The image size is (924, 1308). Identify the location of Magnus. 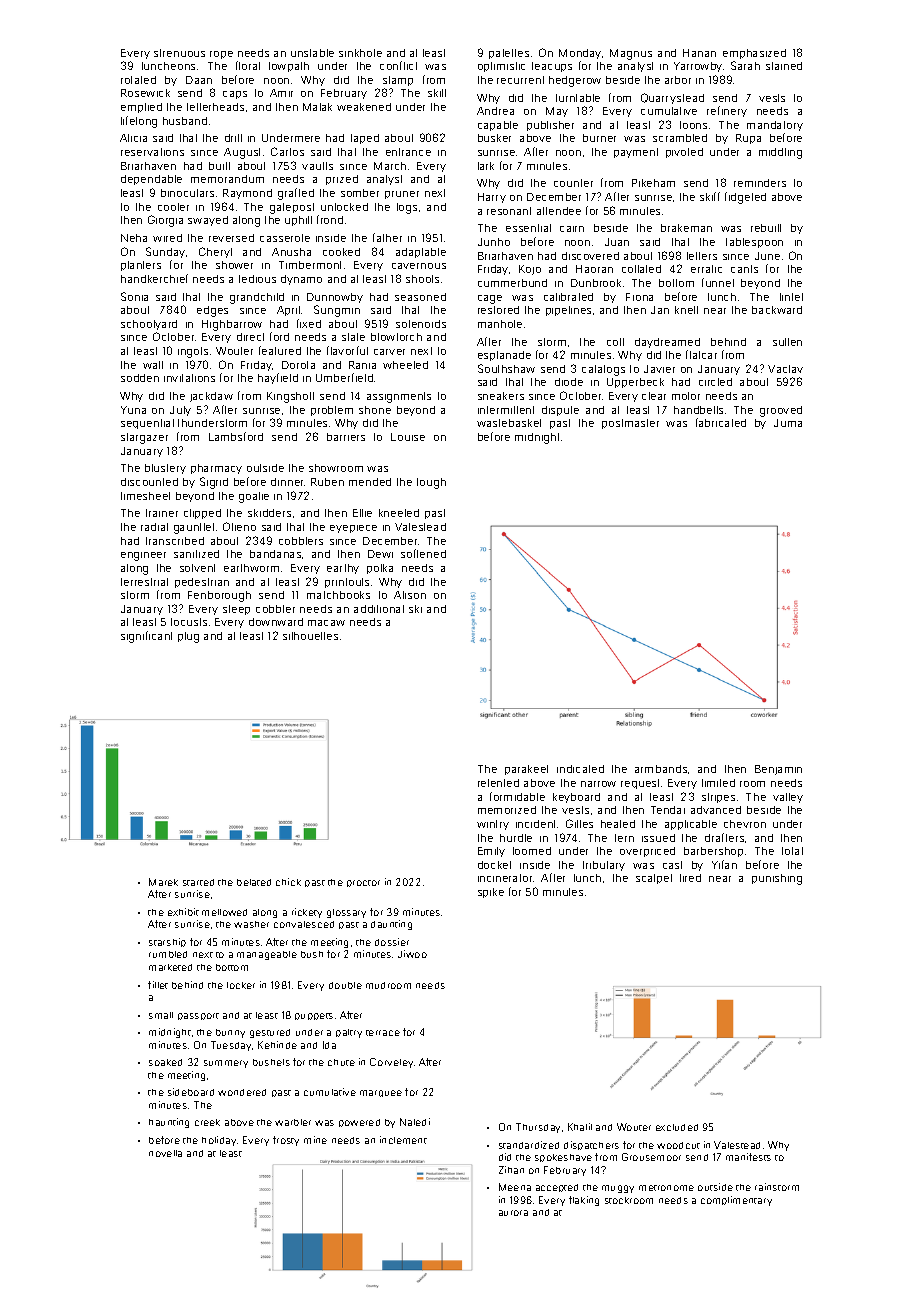
(631, 54).
